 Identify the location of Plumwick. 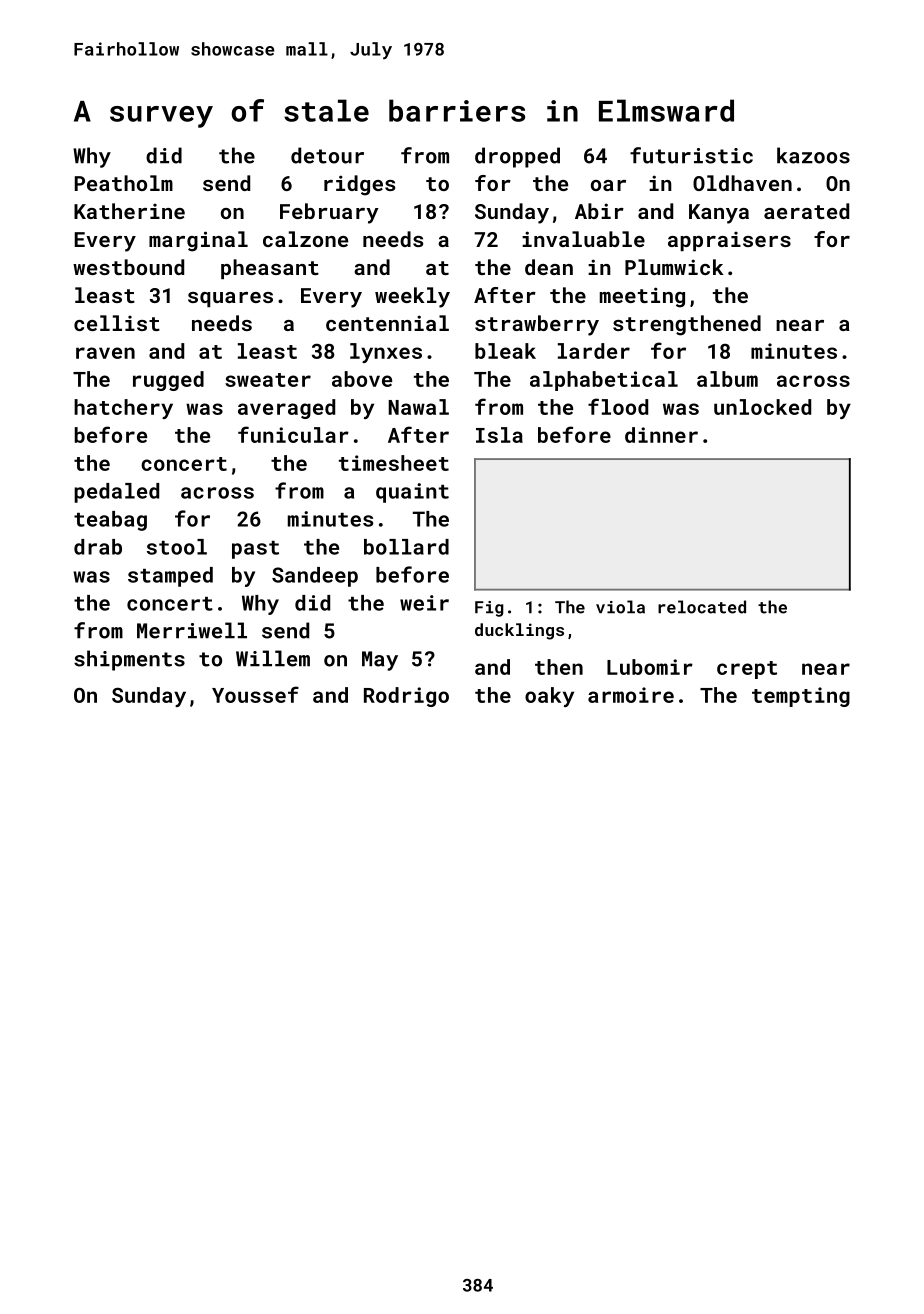
(674, 267).
